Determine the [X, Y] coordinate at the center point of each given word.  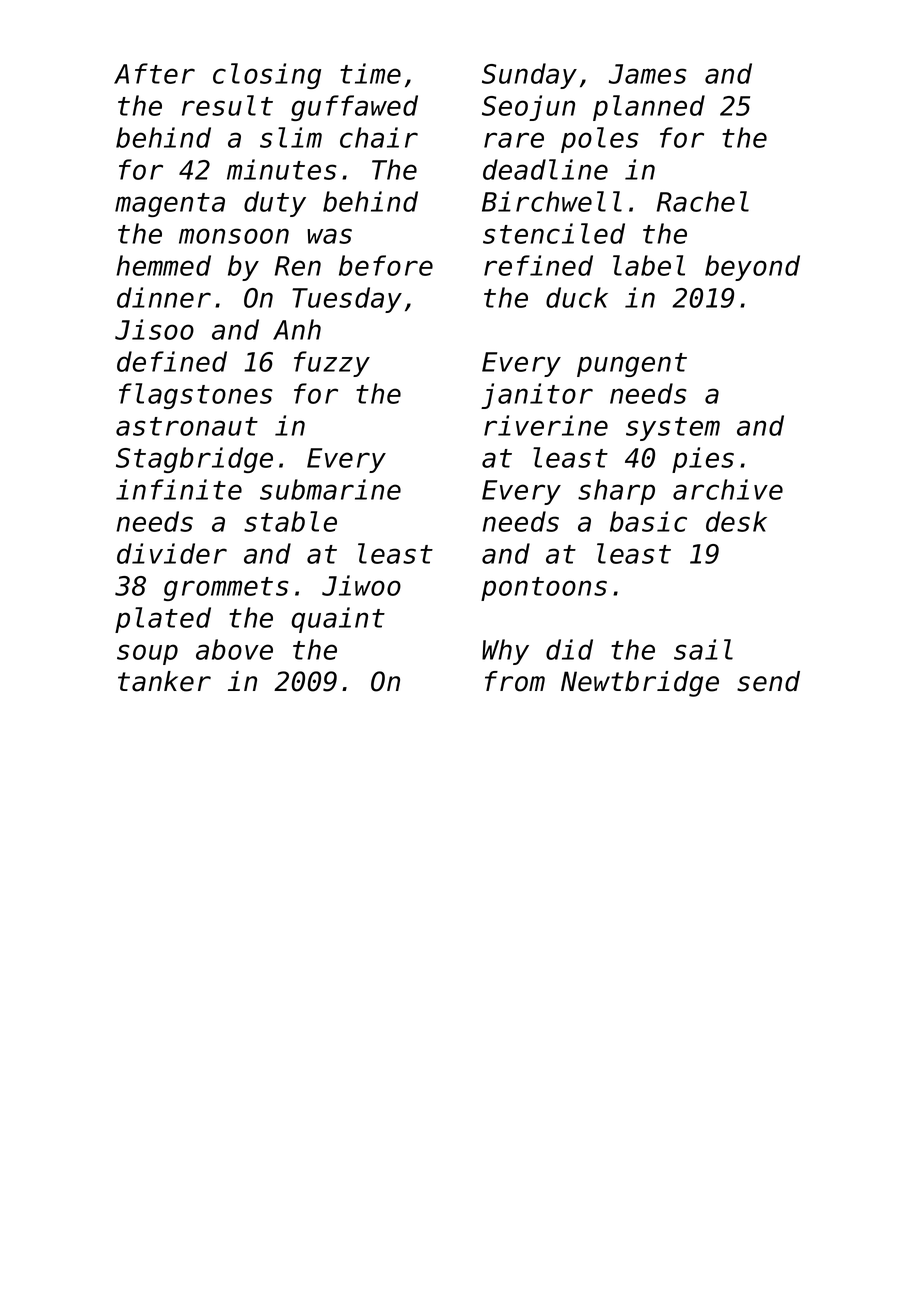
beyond [752, 268]
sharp [616, 492]
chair [379, 137]
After [154, 73]
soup [147, 654]
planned [649, 108]
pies [703, 460]
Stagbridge [194, 460]
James [648, 74]
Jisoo [154, 329]
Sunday [529, 76]
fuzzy [332, 364]
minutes [282, 169]
